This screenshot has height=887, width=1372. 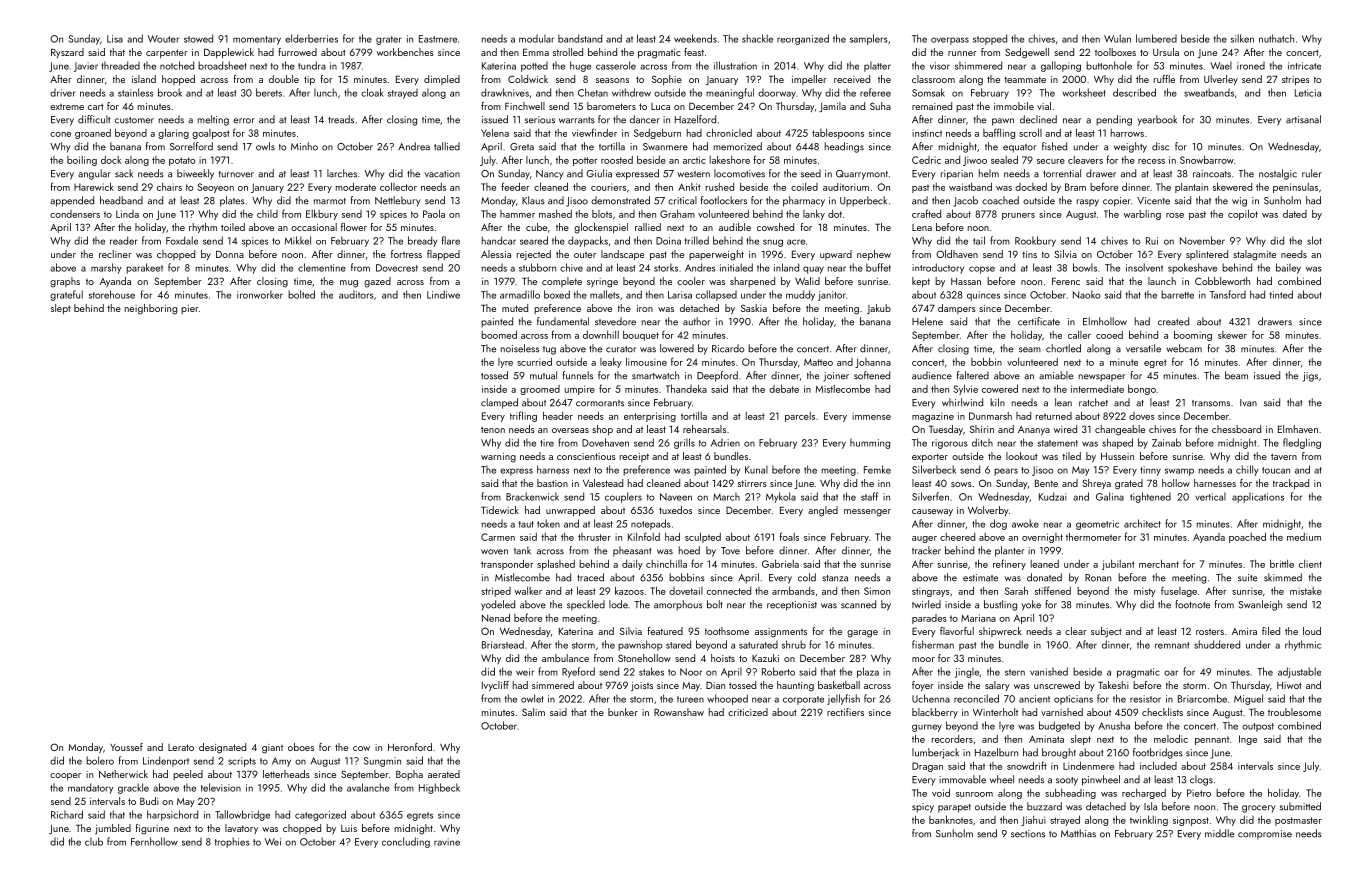 What do you see at coordinates (803, 39) in the screenshot?
I see `reorganized` at bounding box center [803, 39].
